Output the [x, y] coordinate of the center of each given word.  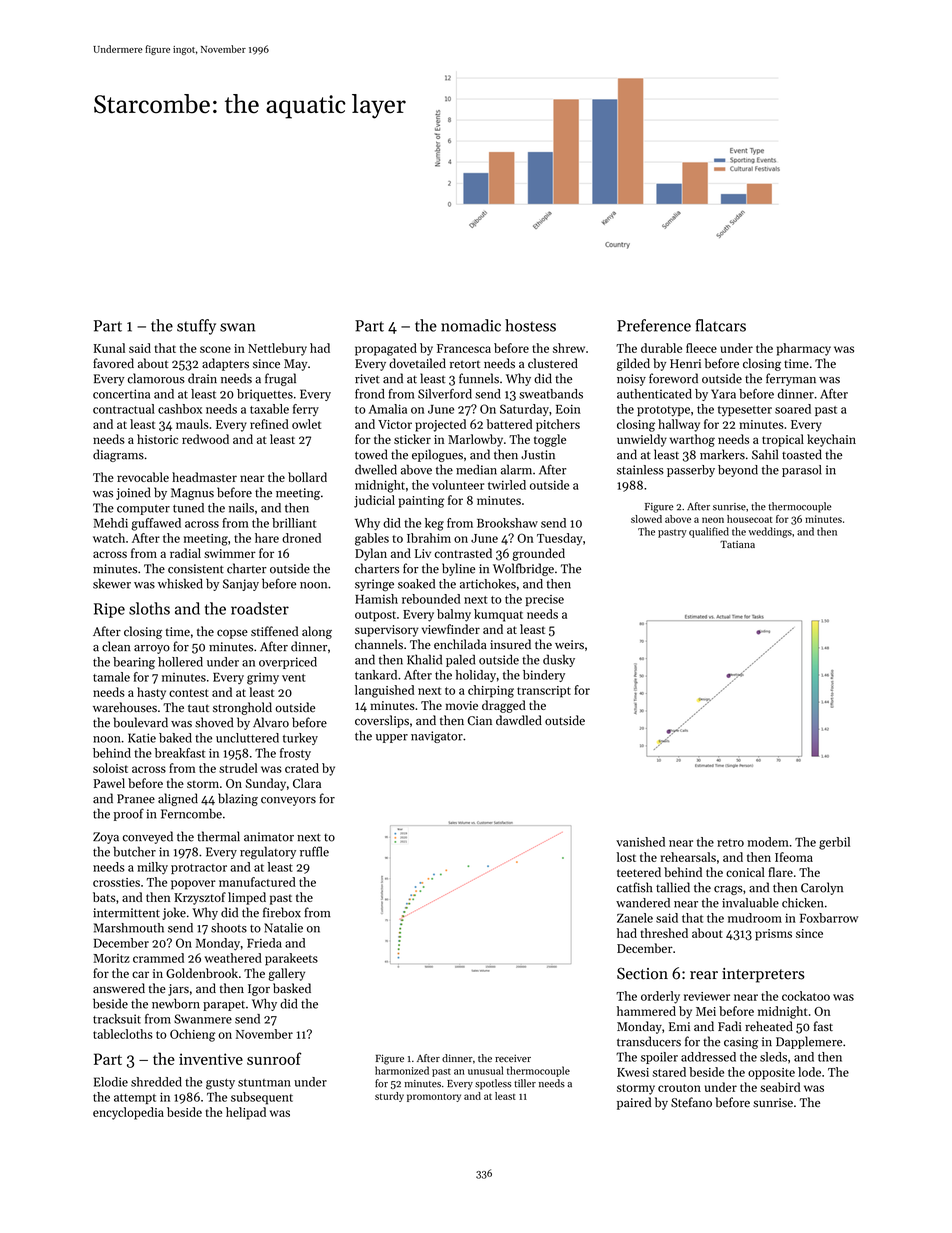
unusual [485, 1070]
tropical [783, 440]
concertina [121, 394]
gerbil [834, 843]
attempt [135, 1099]
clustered [553, 363]
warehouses [125, 707]
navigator [437, 737]
